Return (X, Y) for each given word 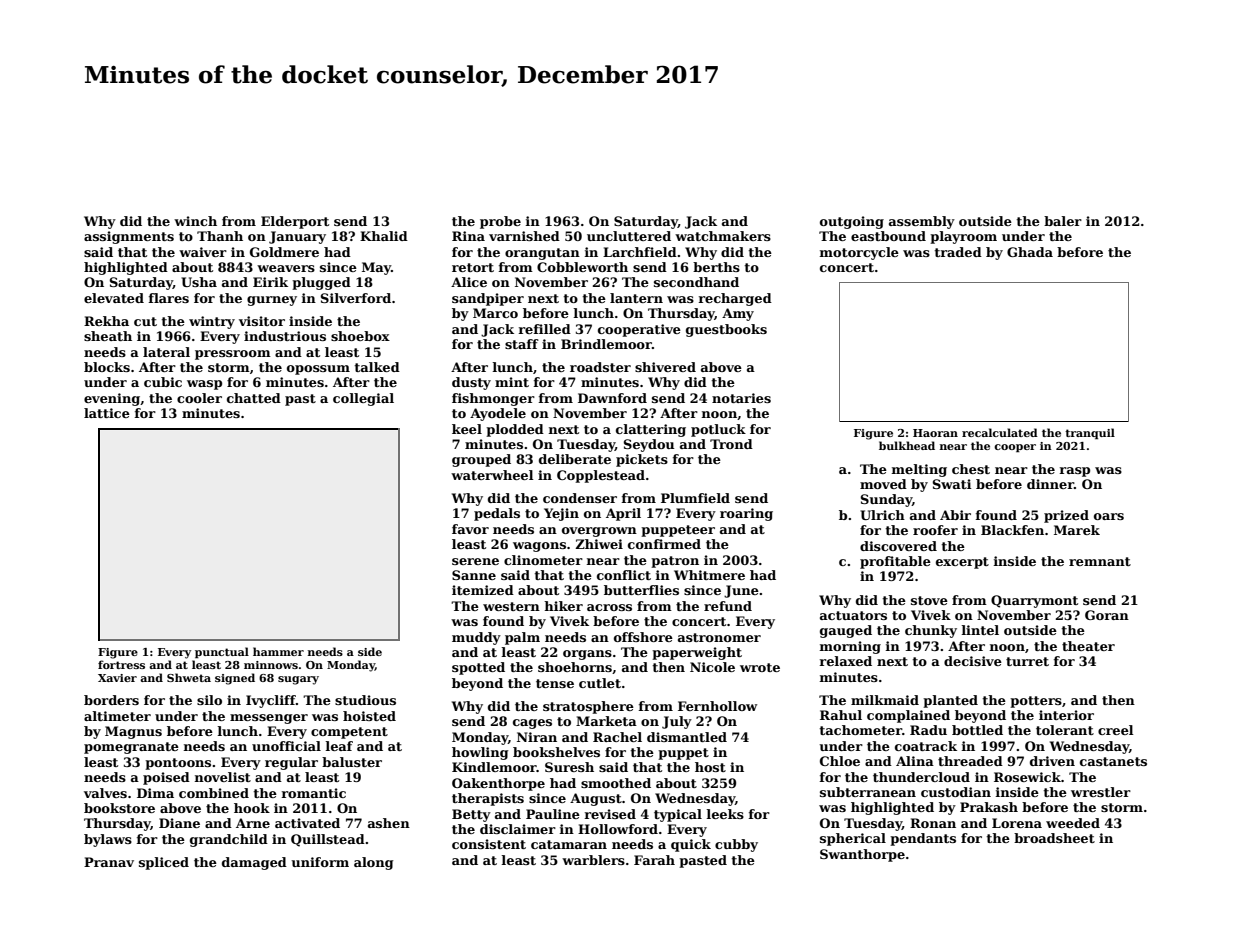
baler (1063, 221)
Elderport (295, 222)
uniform (320, 862)
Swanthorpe (862, 855)
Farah (654, 860)
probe (500, 222)
